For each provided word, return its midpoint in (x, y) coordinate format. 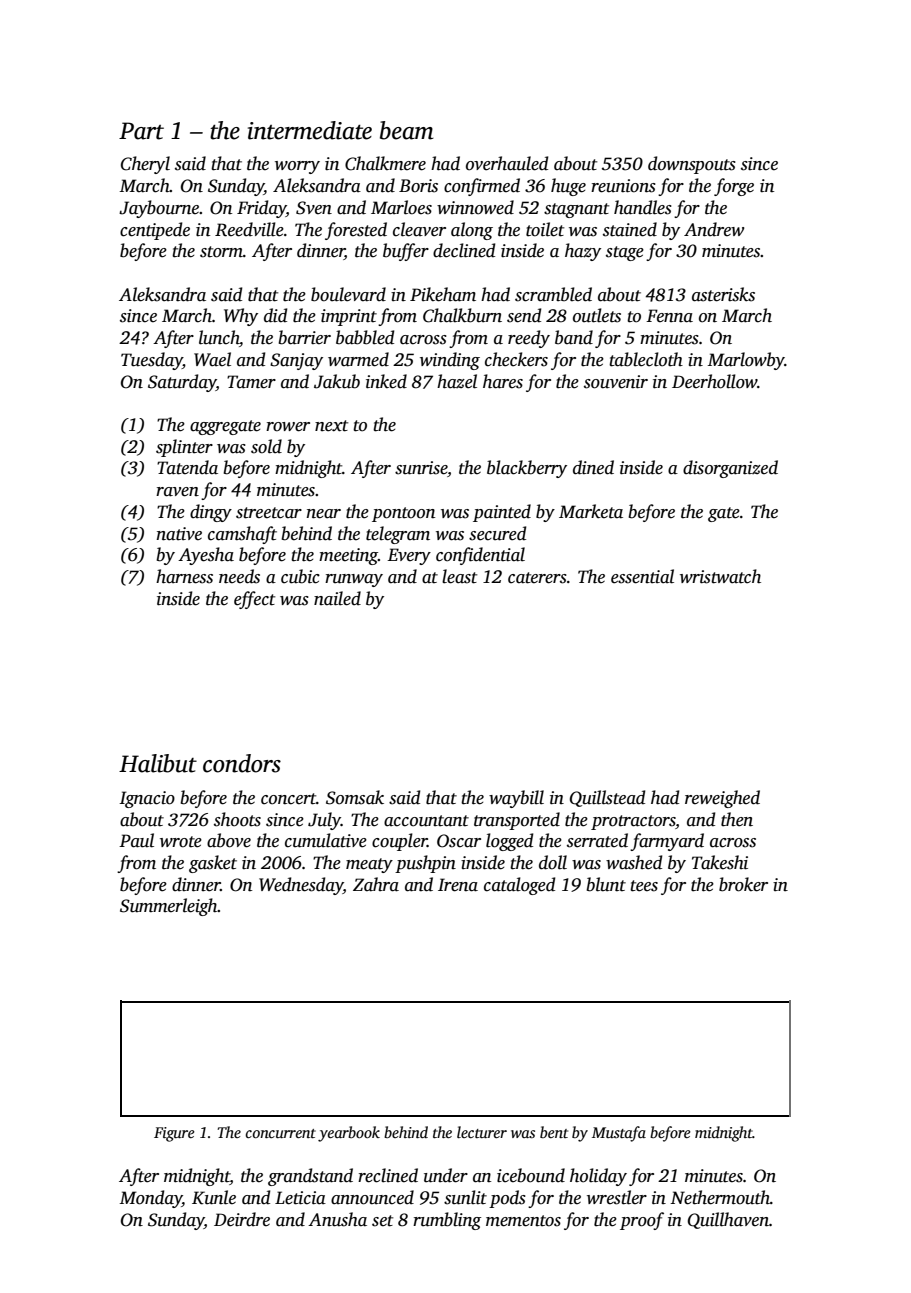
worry (297, 167)
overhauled (507, 163)
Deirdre (242, 1219)
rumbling (447, 1221)
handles (643, 207)
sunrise (421, 469)
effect (254, 600)
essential (642, 576)
